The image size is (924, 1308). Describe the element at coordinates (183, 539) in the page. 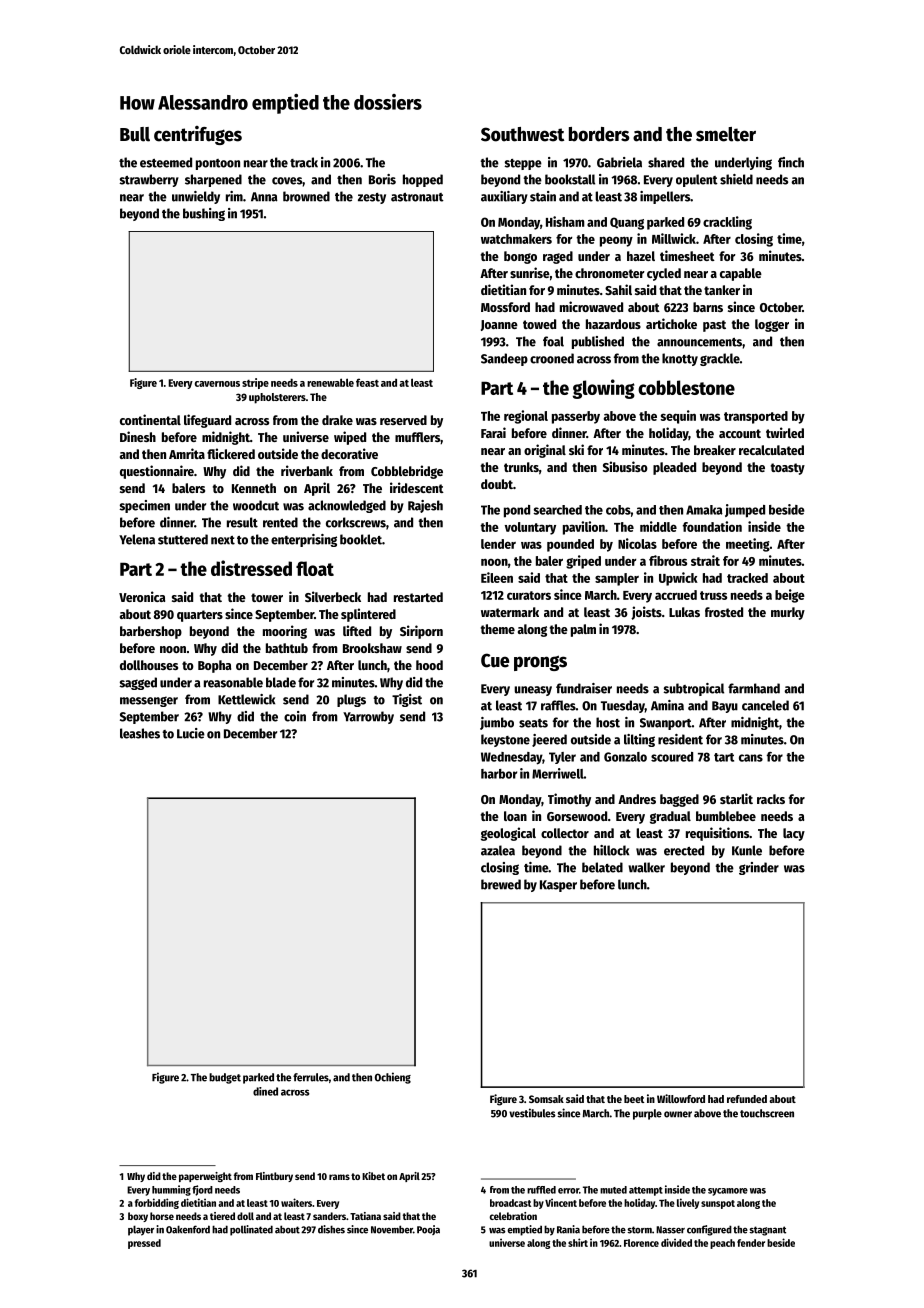

I see `stuttered` at that location.
